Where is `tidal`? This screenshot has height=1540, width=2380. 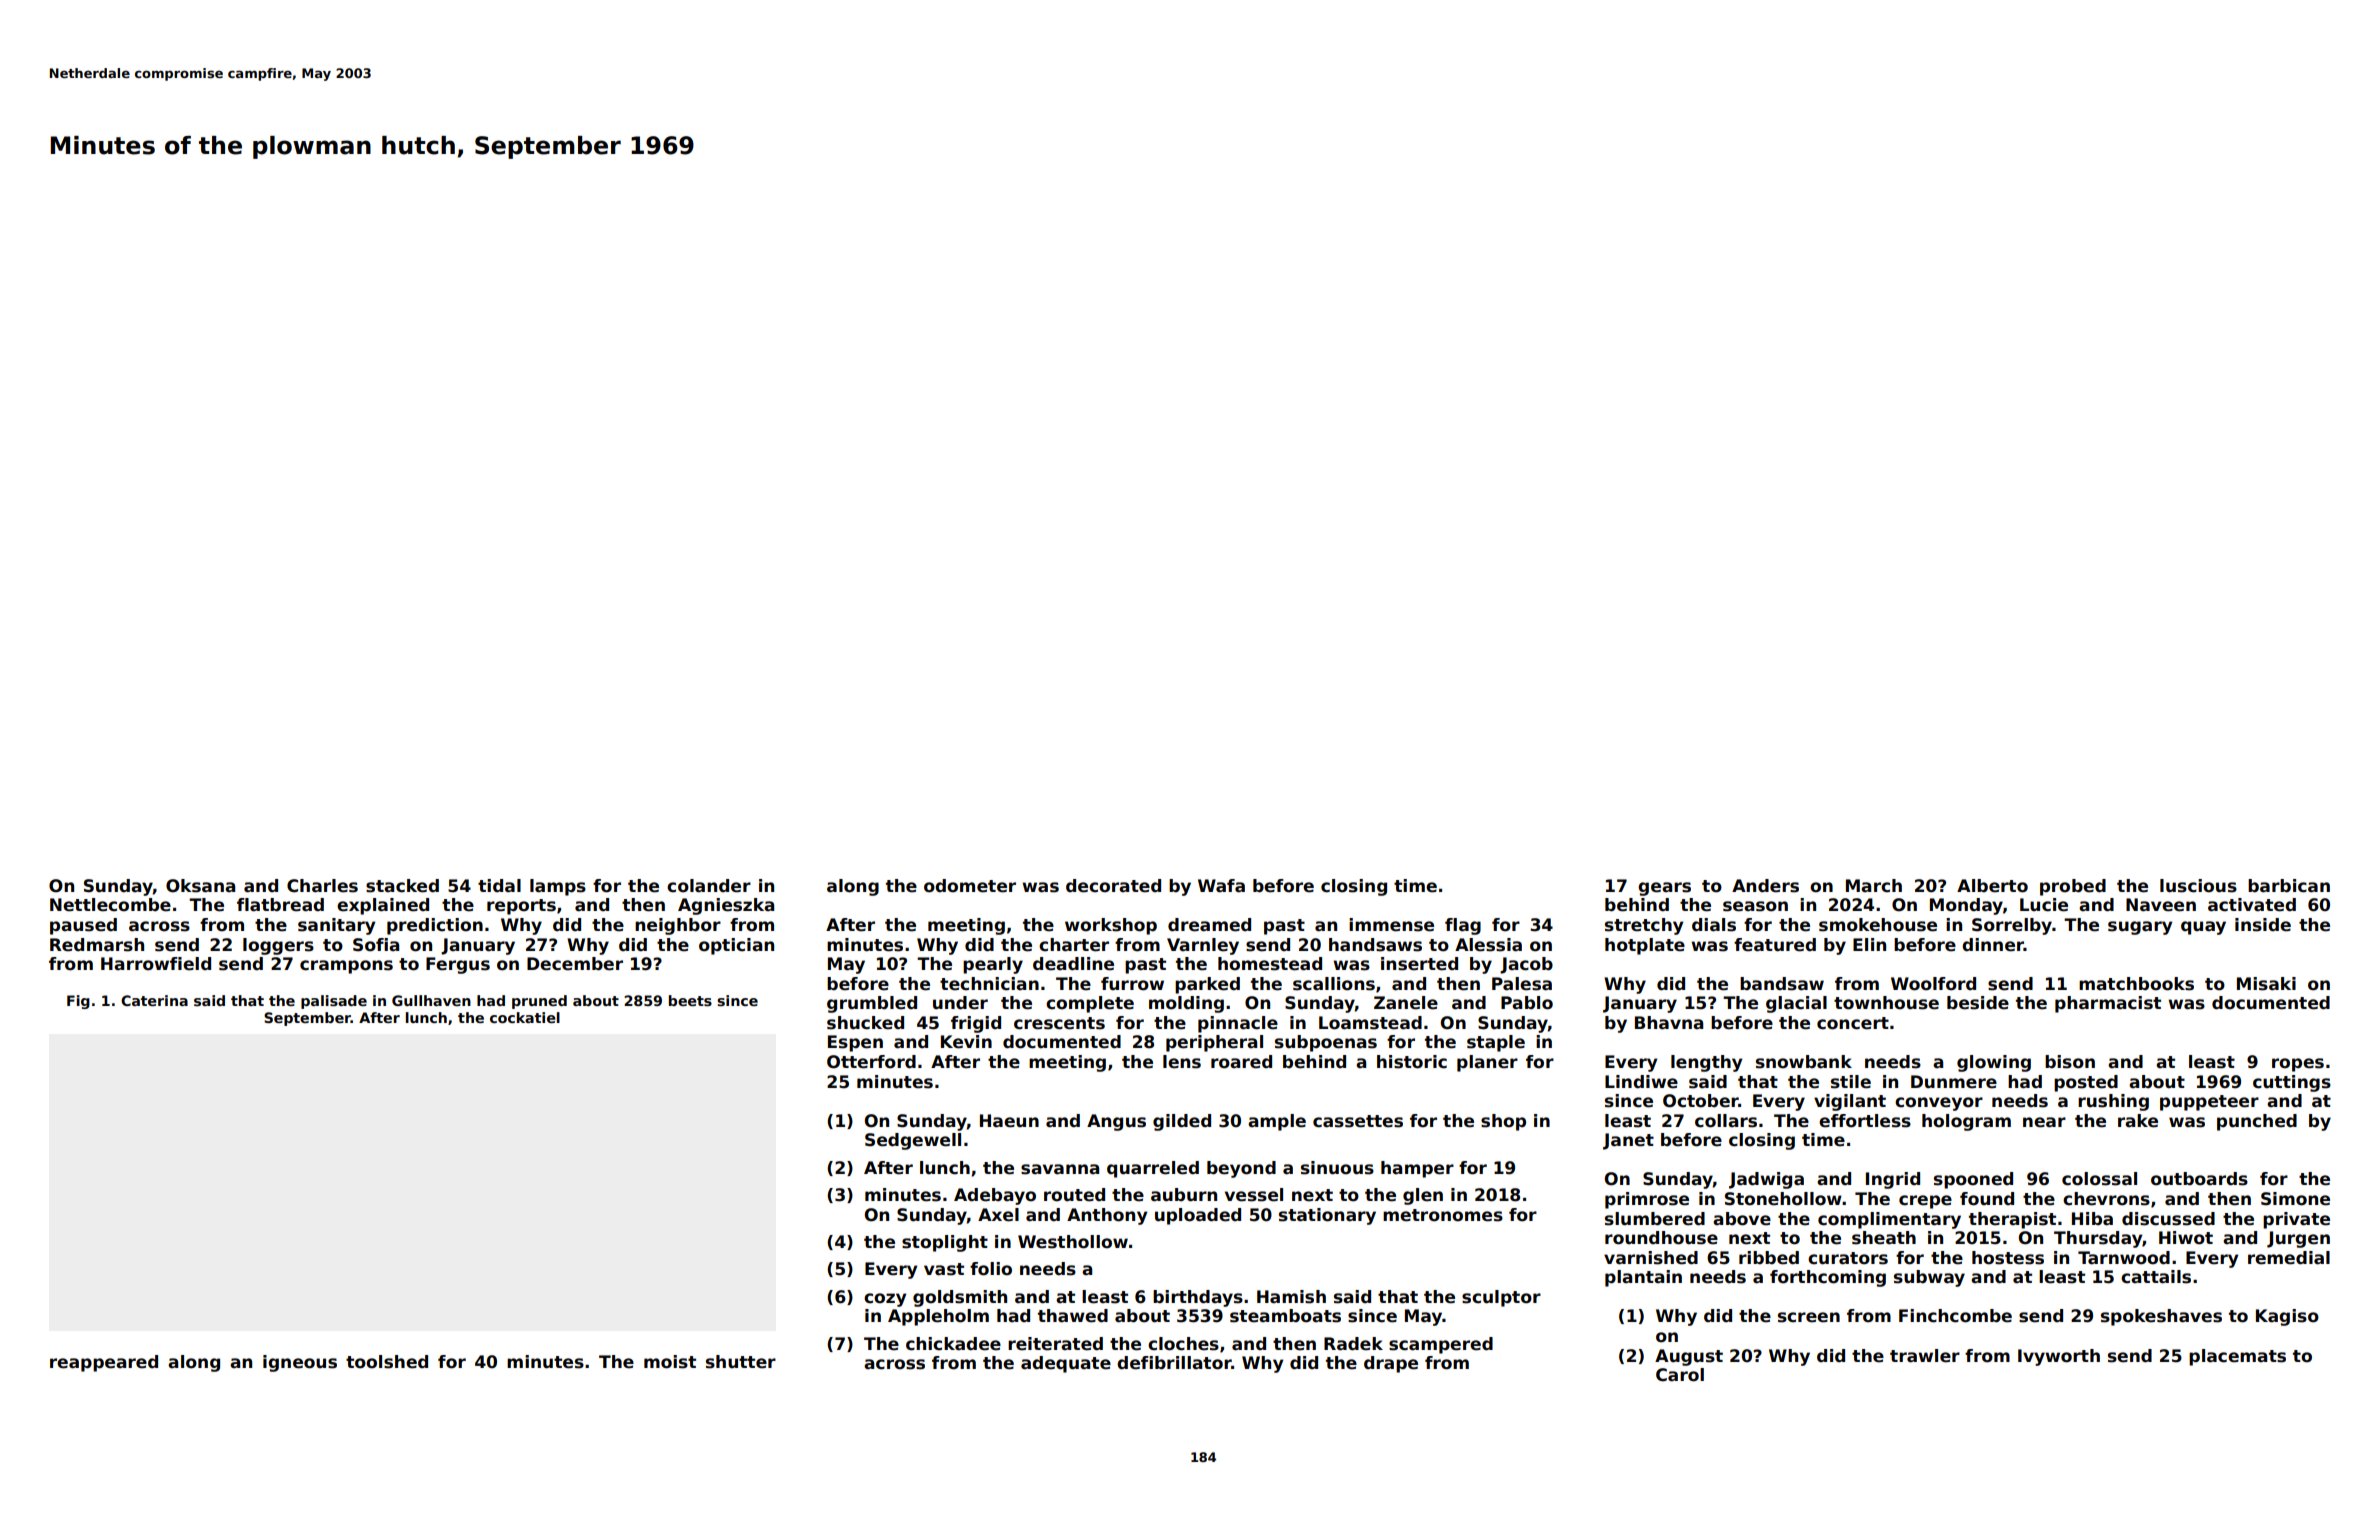 tidal is located at coordinates (499, 886).
